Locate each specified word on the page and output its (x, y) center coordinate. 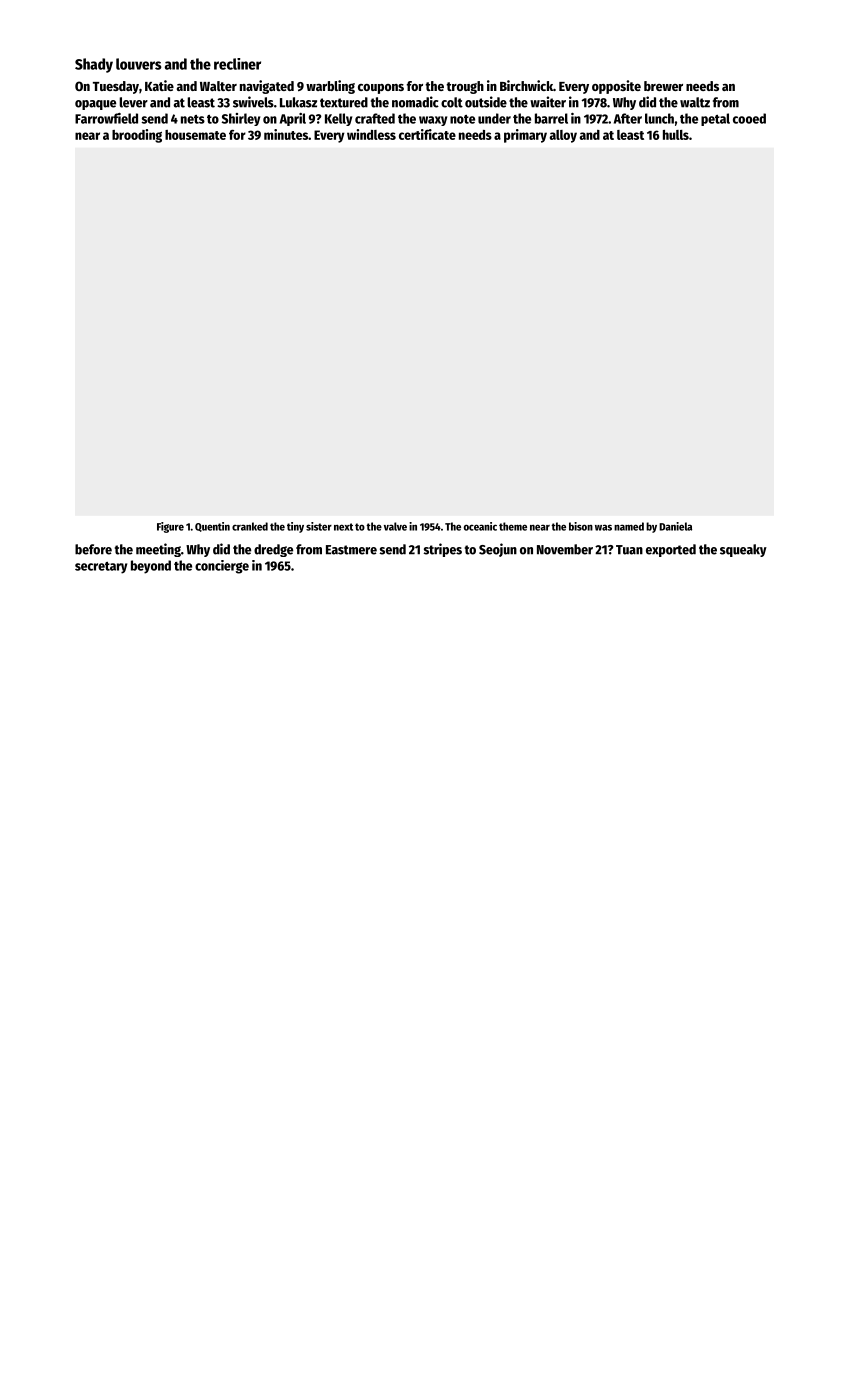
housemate (195, 135)
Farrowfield (106, 118)
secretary (101, 568)
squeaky (743, 550)
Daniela (675, 526)
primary (525, 136)
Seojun (498, 550)
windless (371, 134)
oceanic (480, 526)
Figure (170, 527)
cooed (749, 118)
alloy (563, 136)
